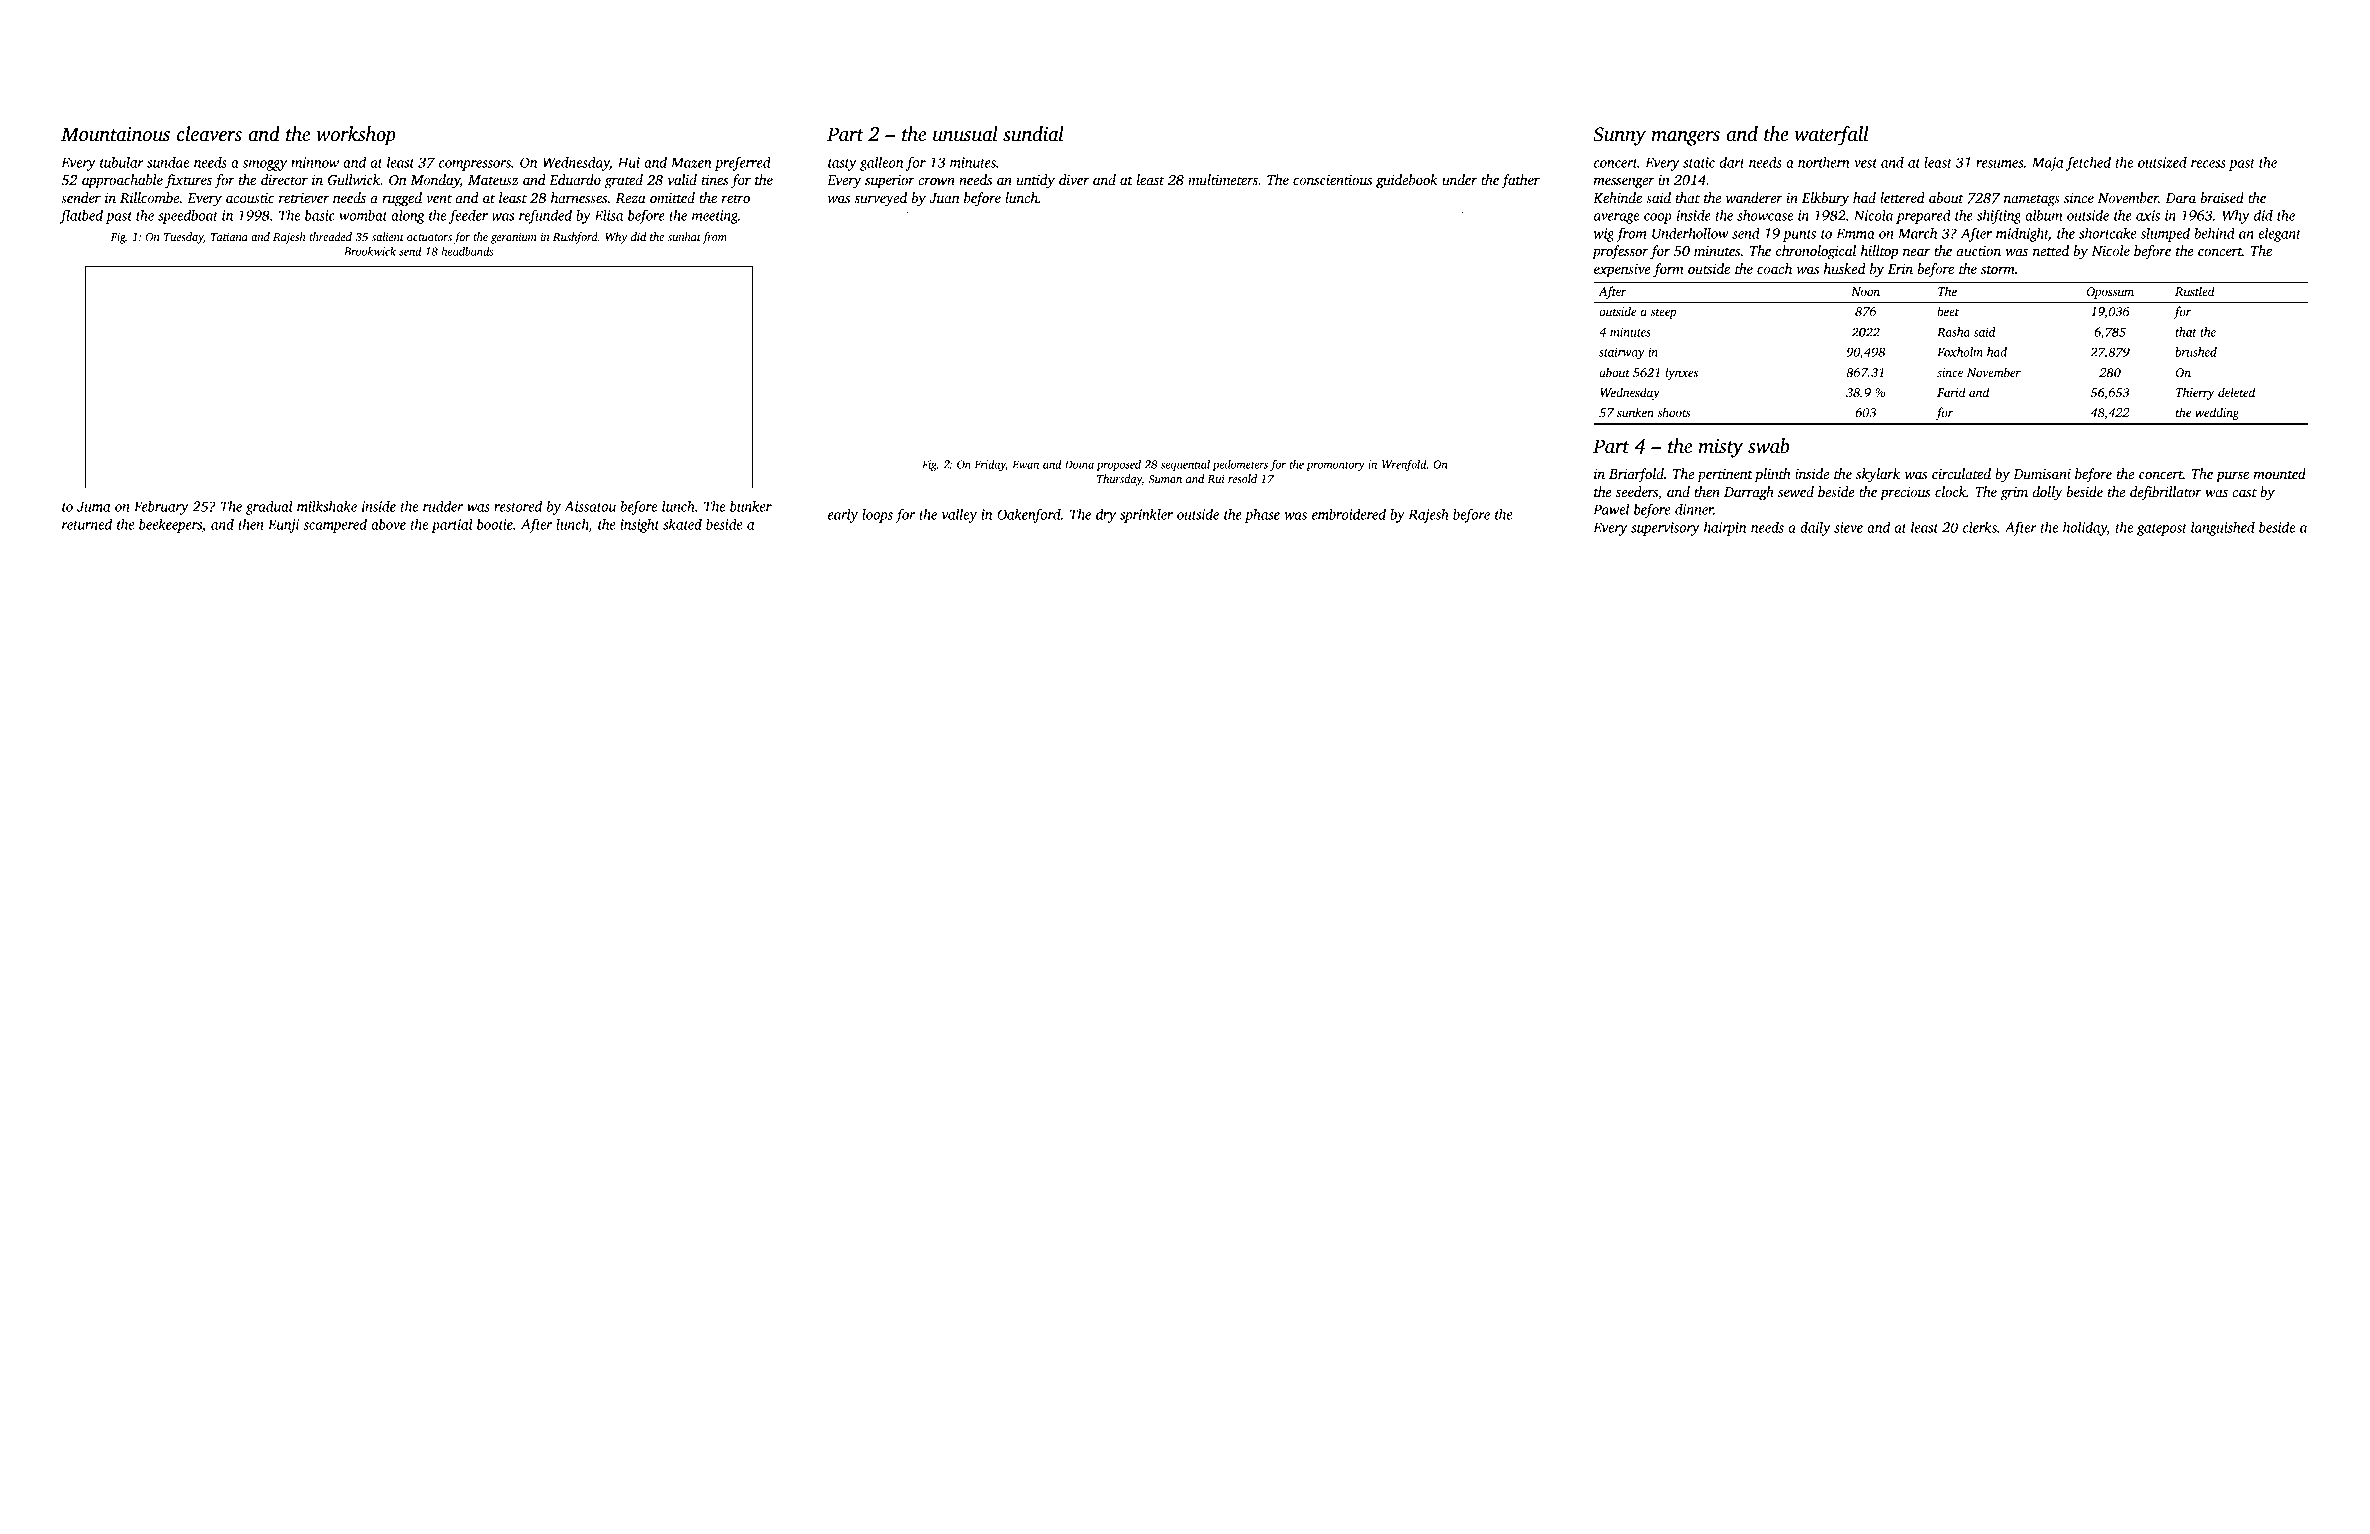  I want to click on milkshake, so click(327, 506).
